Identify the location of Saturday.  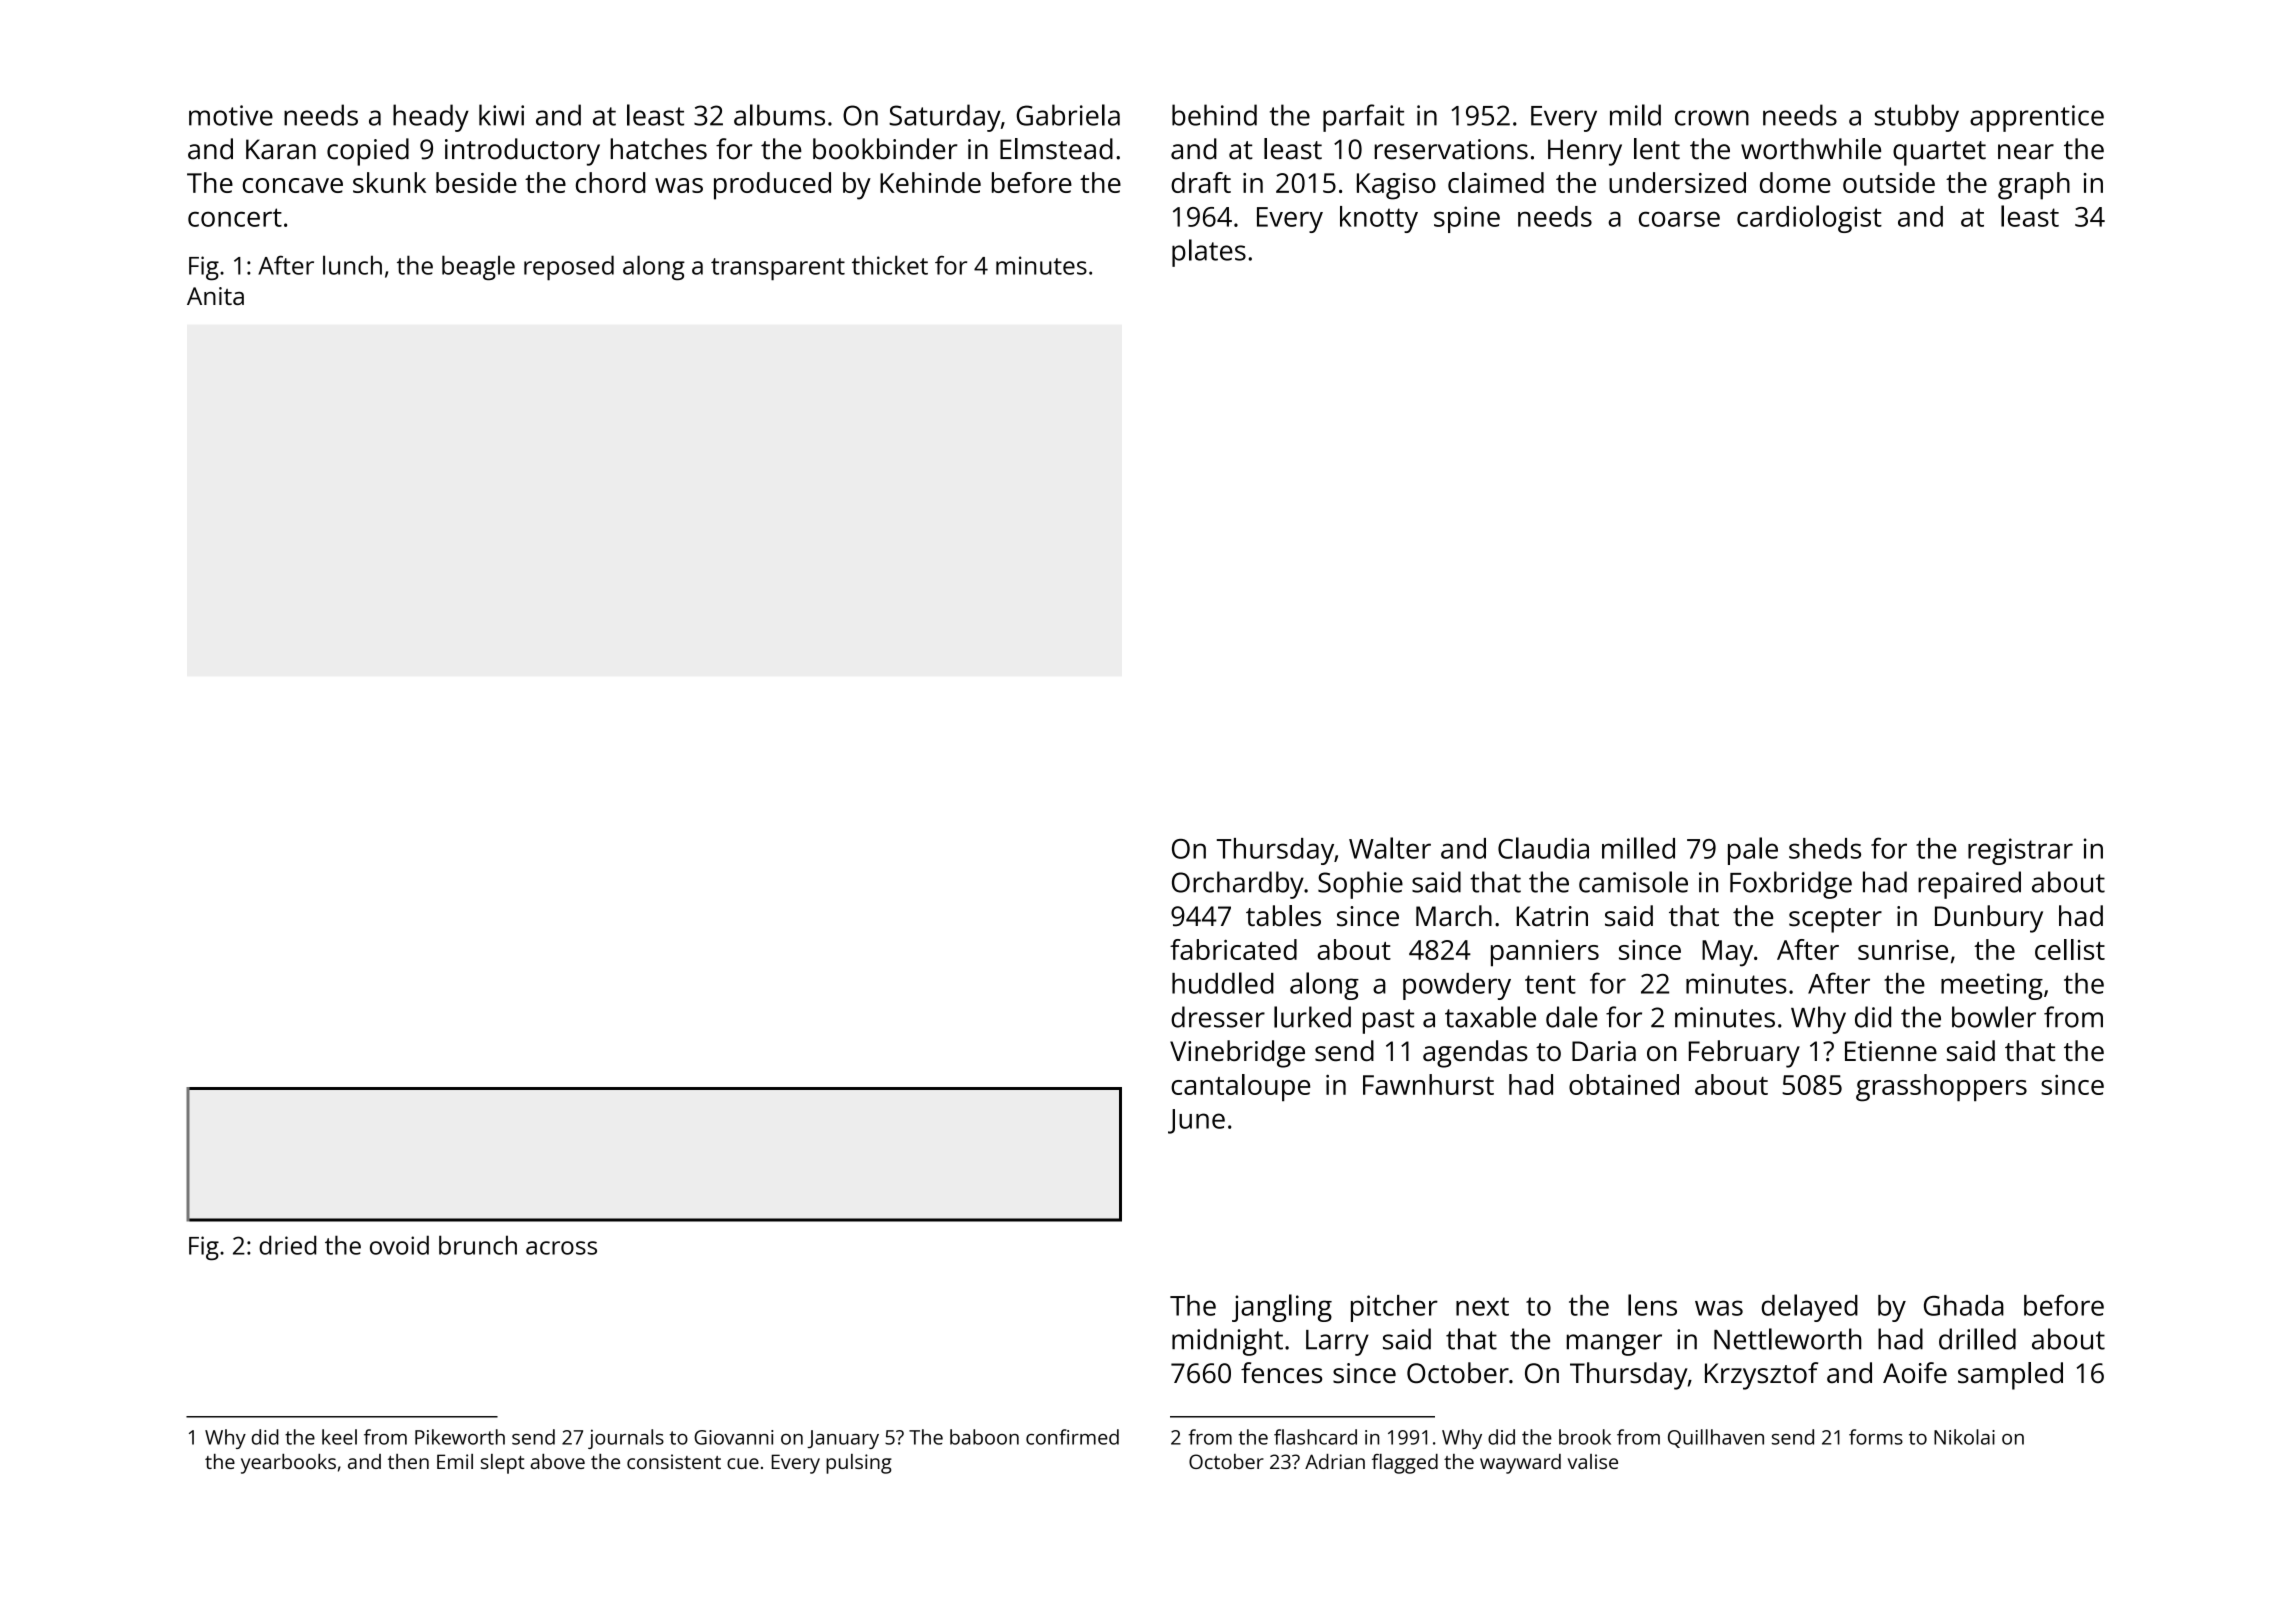
(945, 118).
